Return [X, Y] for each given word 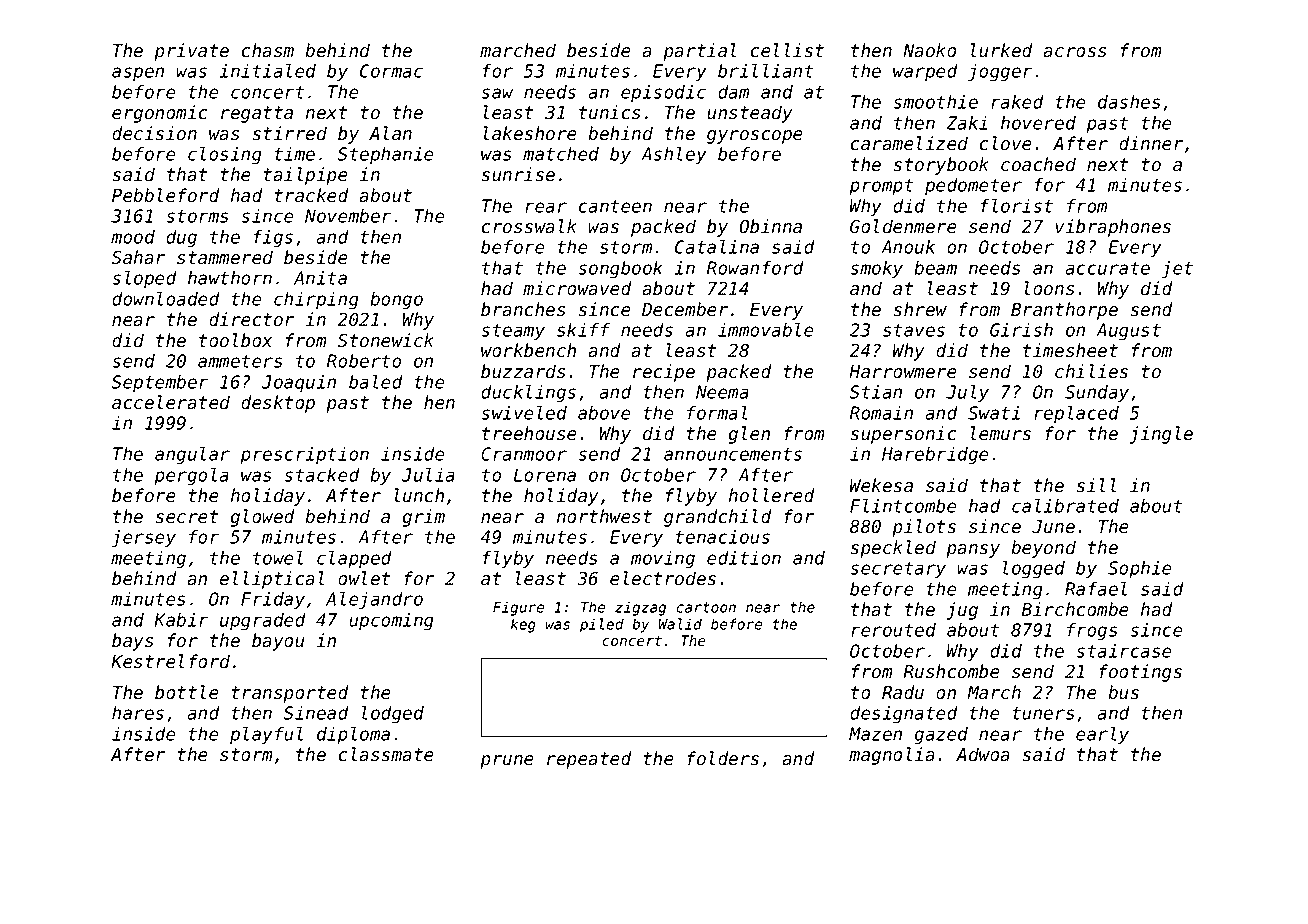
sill [1096, 485]
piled [602, 625]
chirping [316, 301]
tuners [1044, 713]
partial [700, 52]
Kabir [181, 620]
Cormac [391, 71]
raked [1017, 102]
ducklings [528, 394]
